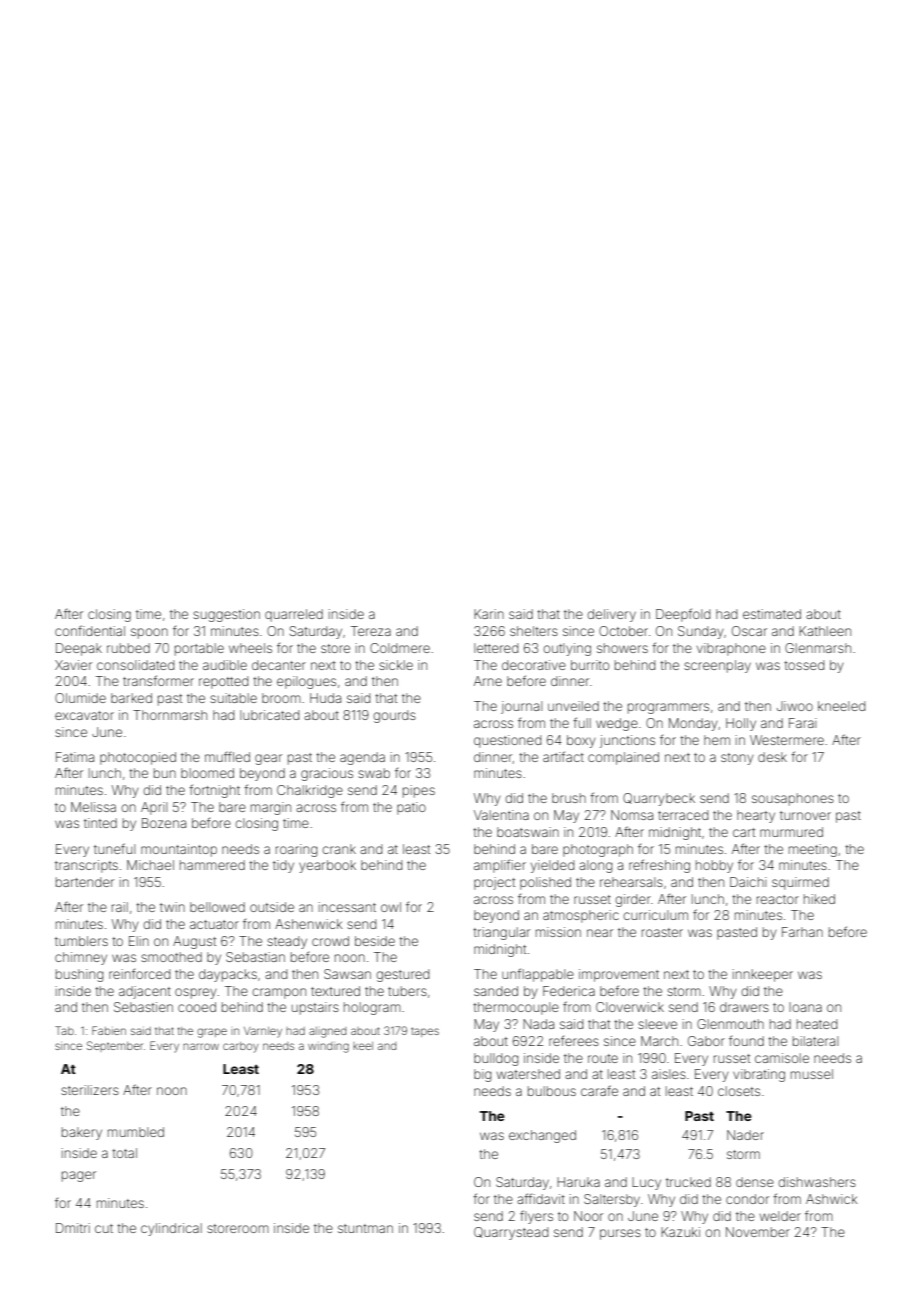 This page has height=1308, width=924. I want to click on Karin, so click(489, 614).
